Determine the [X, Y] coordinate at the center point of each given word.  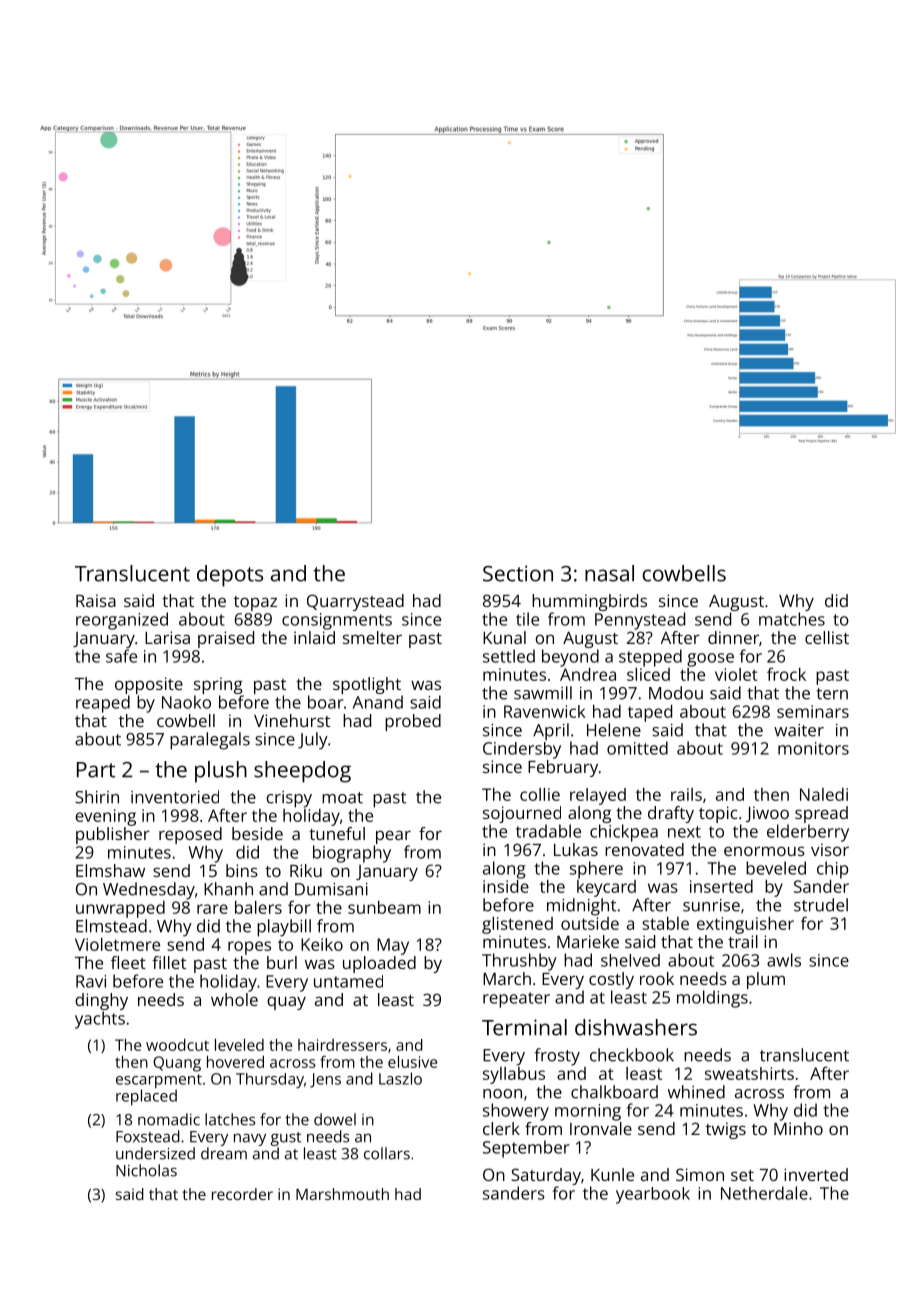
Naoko [186, 702]
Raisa [96, 600]
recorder [242, 1194]
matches [792, 619]
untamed [348, 981]
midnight [581, 907]
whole [234, 999]
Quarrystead [355, 602]
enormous [764, 851]
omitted [637, 748]
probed [413, 722]
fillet [169, 962]
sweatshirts [749, 1073]
